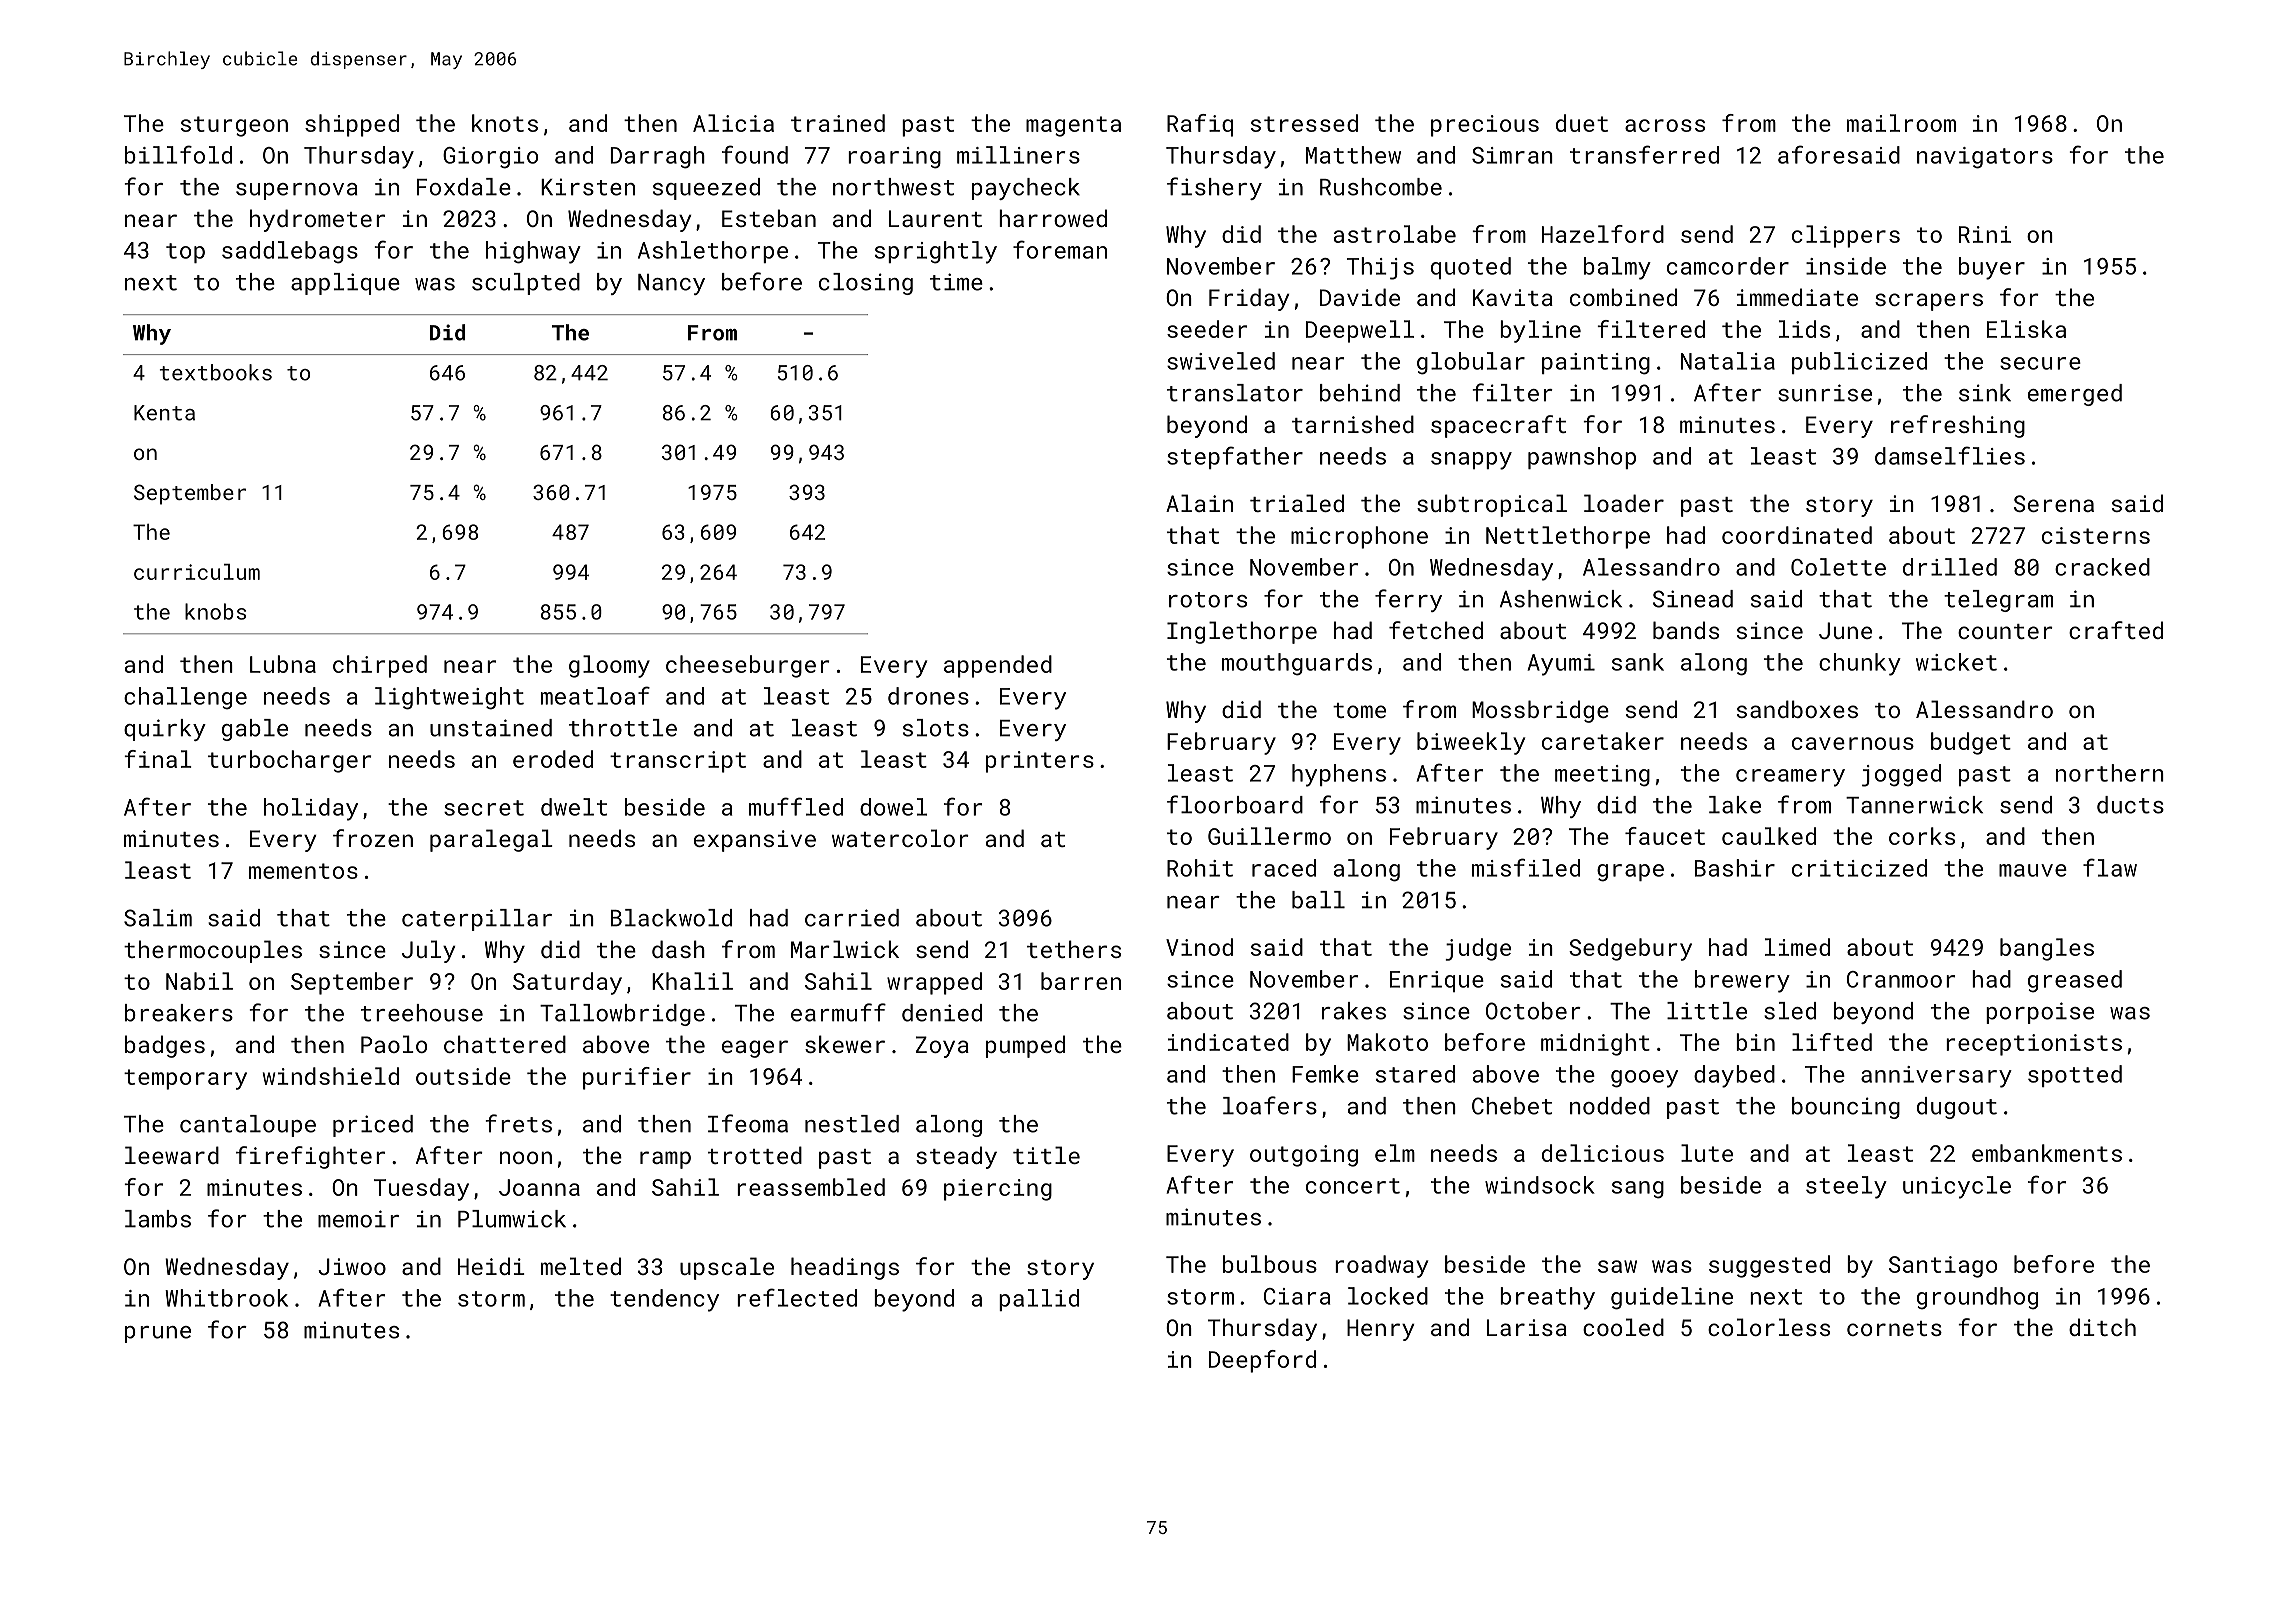  Describe the element at coordinates (505, 123) in the image. I see `knots` at that location.
